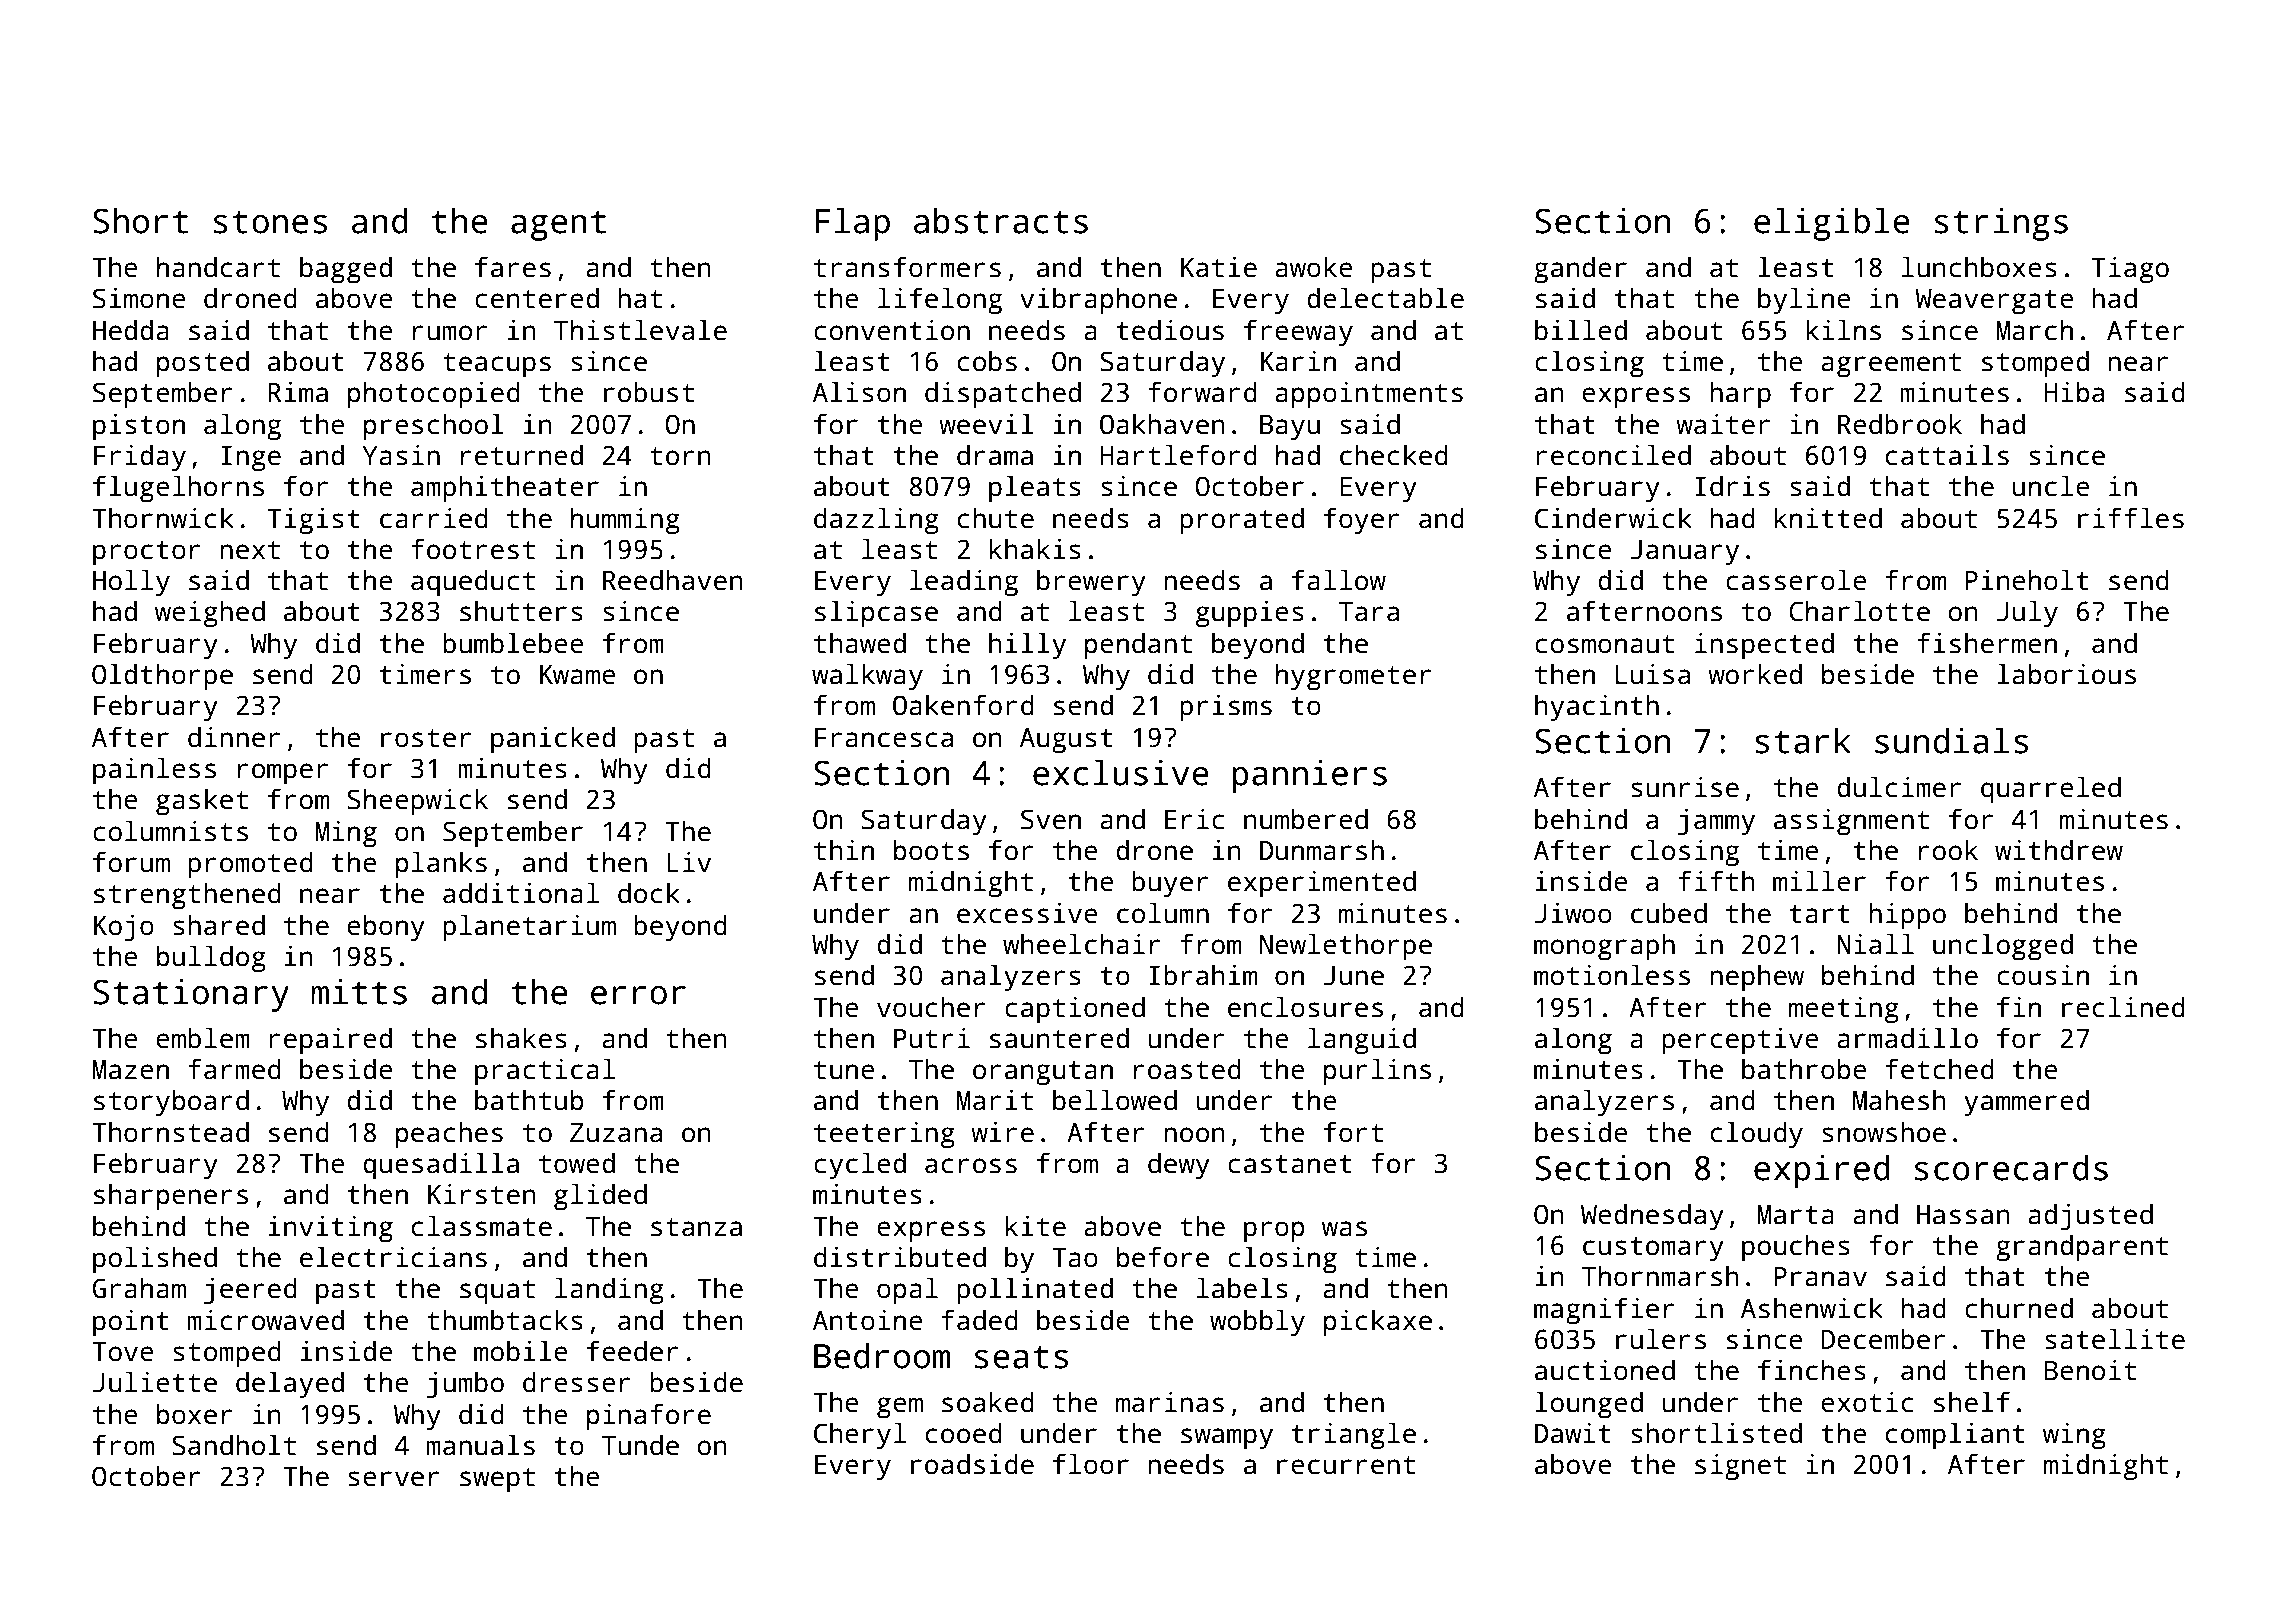 The width and height of the document is (2292, 1620). I want to click on hippo, so click(1907, 915).
